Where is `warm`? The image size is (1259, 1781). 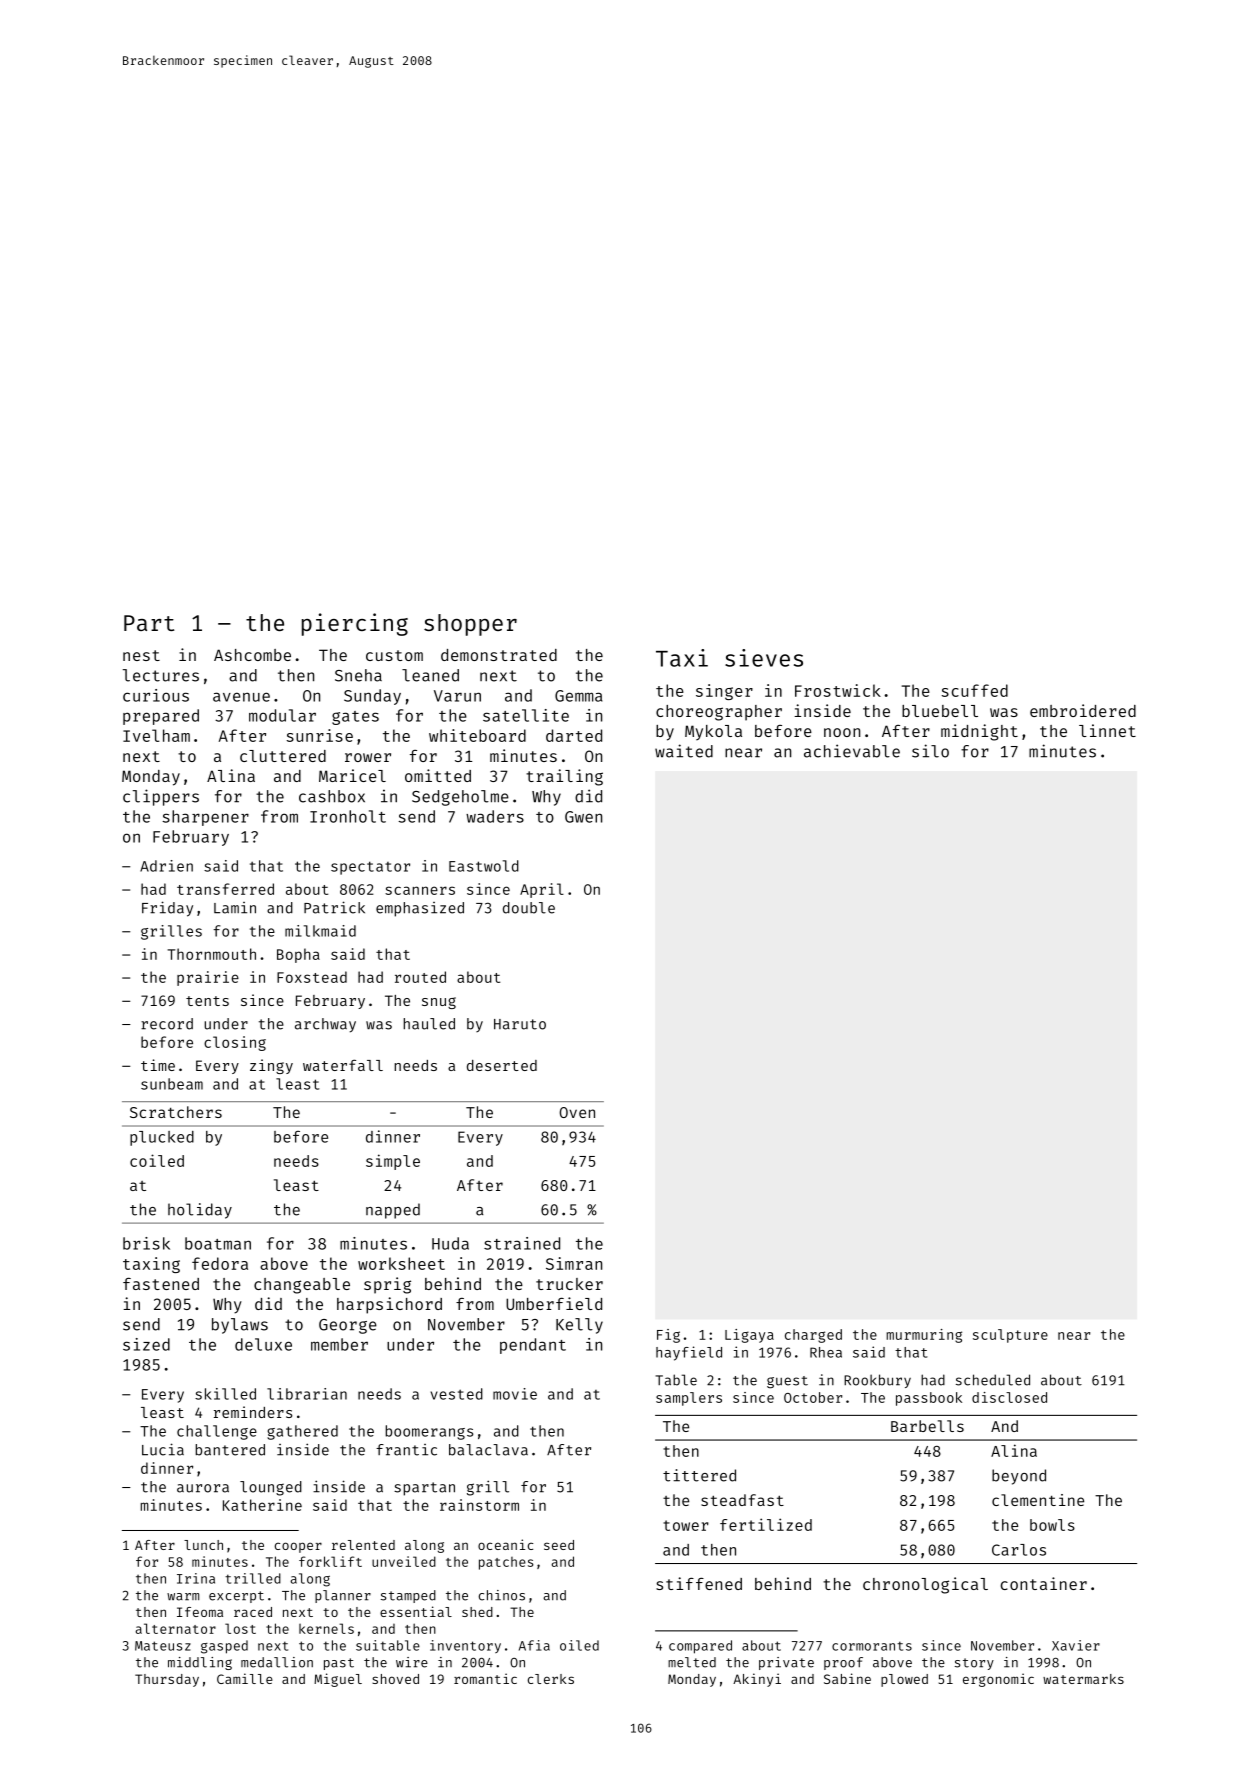
warm is located at coordinates (183, 1597).
